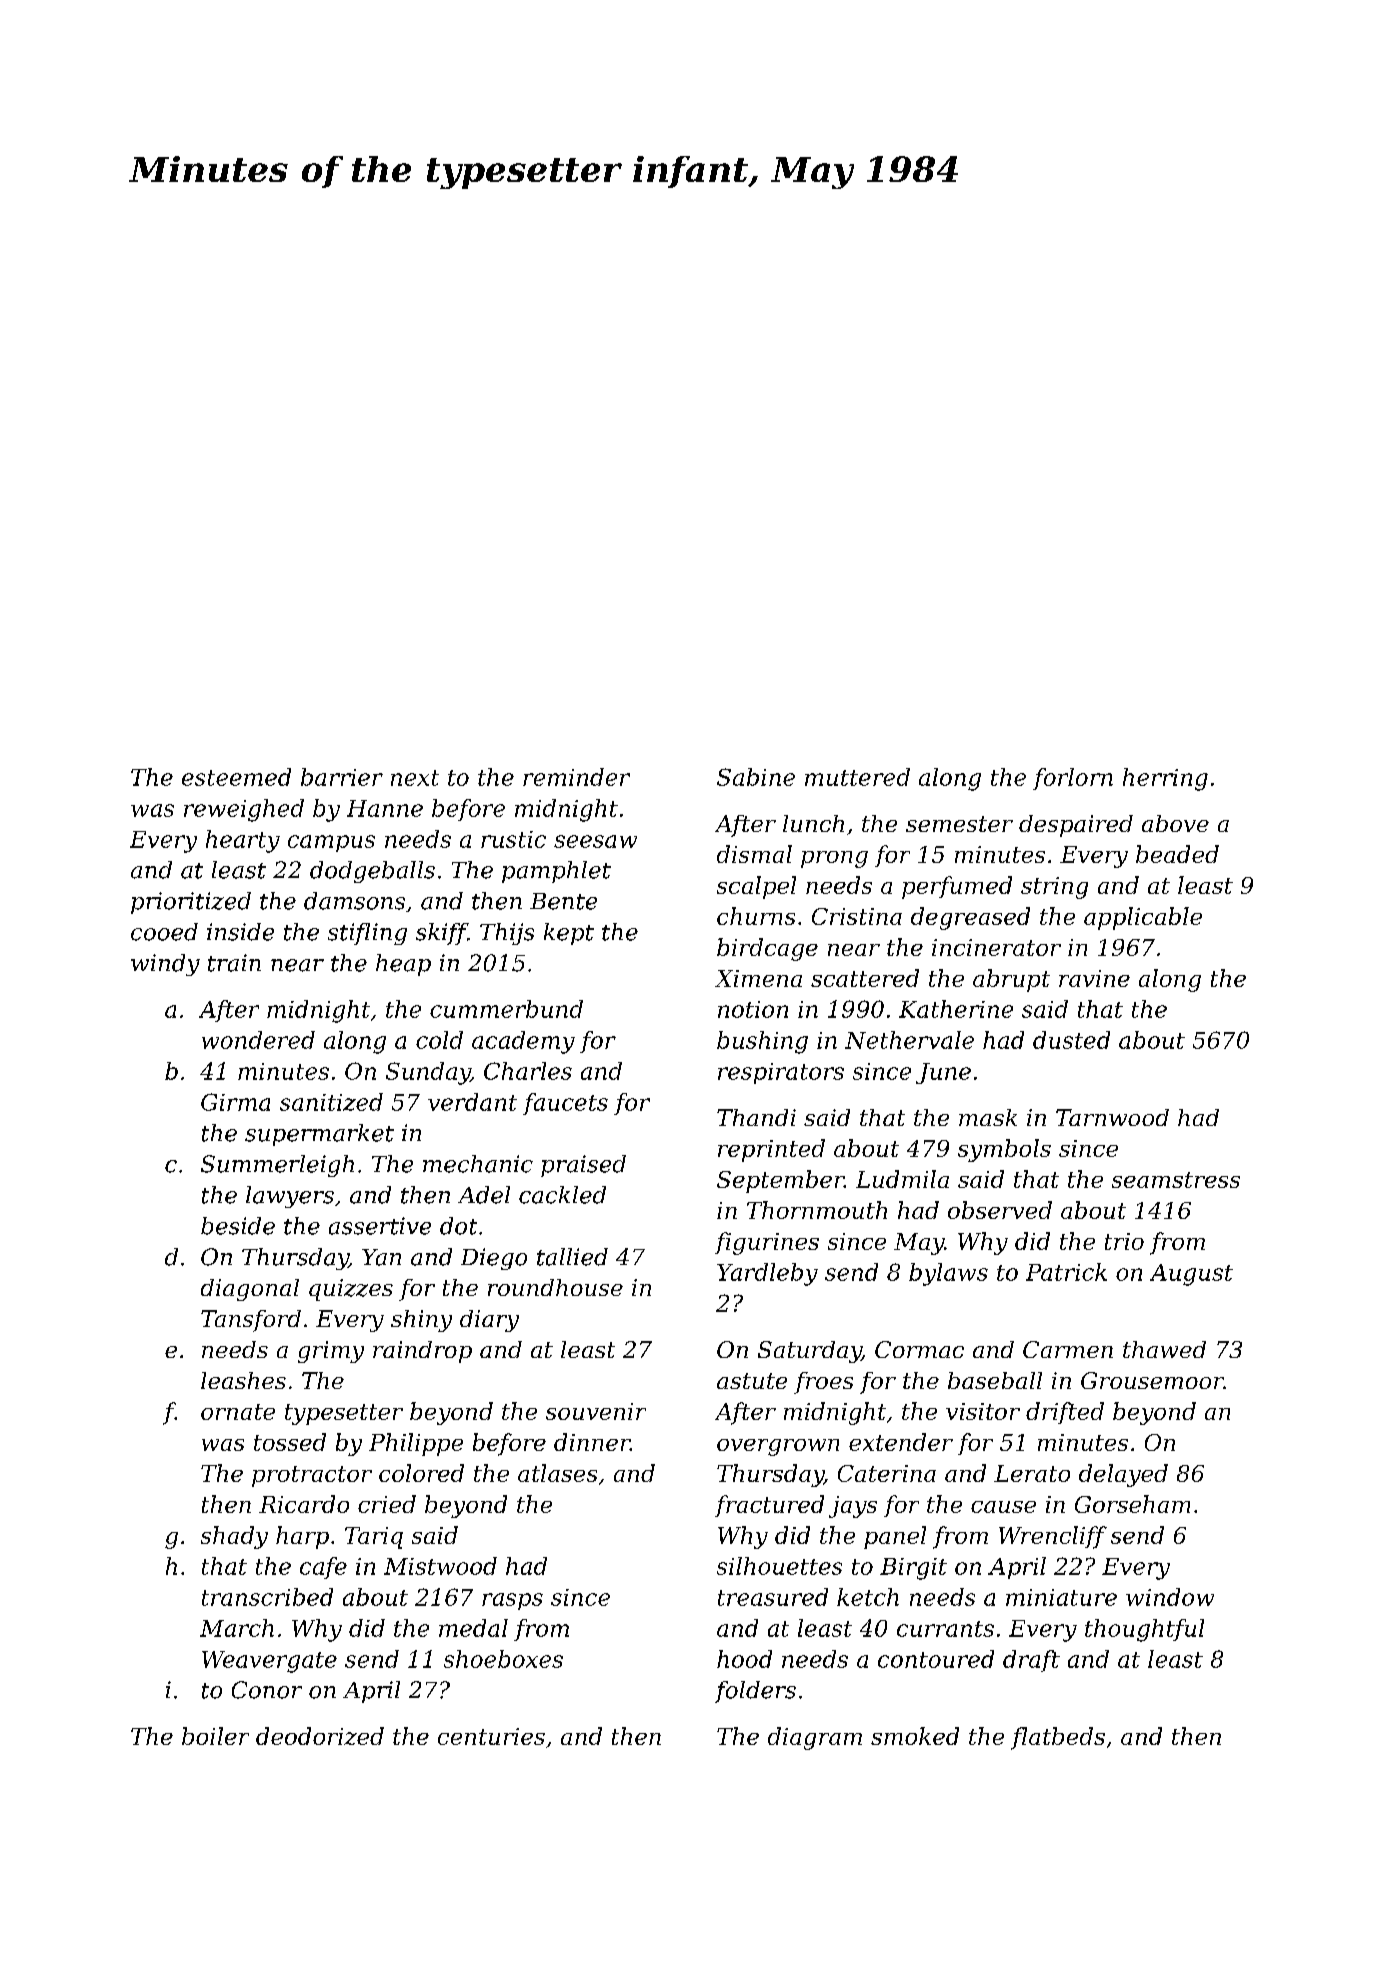 Image resolution: width=1386 pixels, height=1969 pixels. I want to click on academy, so click(523, 1042).
